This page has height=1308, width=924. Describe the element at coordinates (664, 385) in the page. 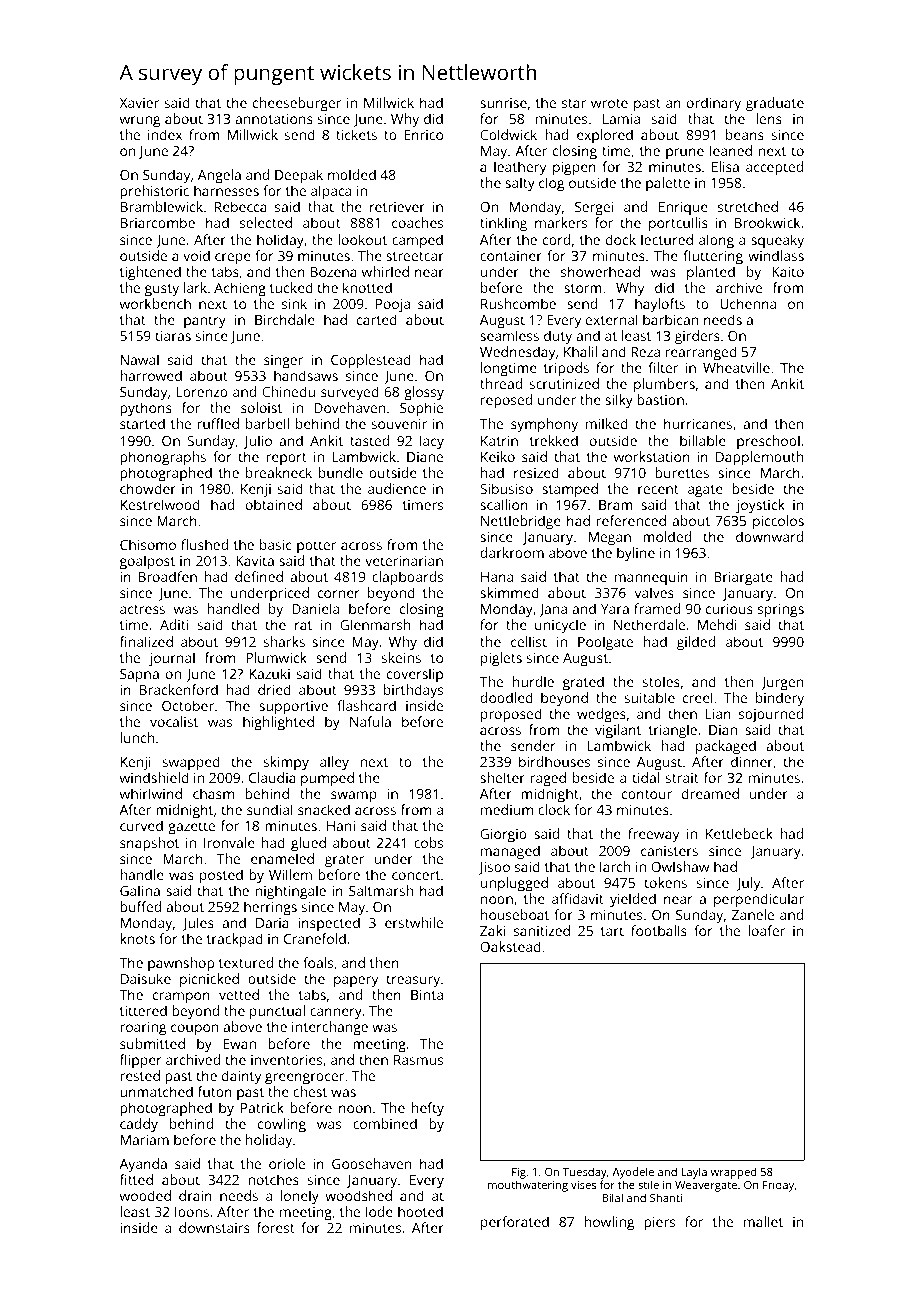

I see `plumbers` at that location.
